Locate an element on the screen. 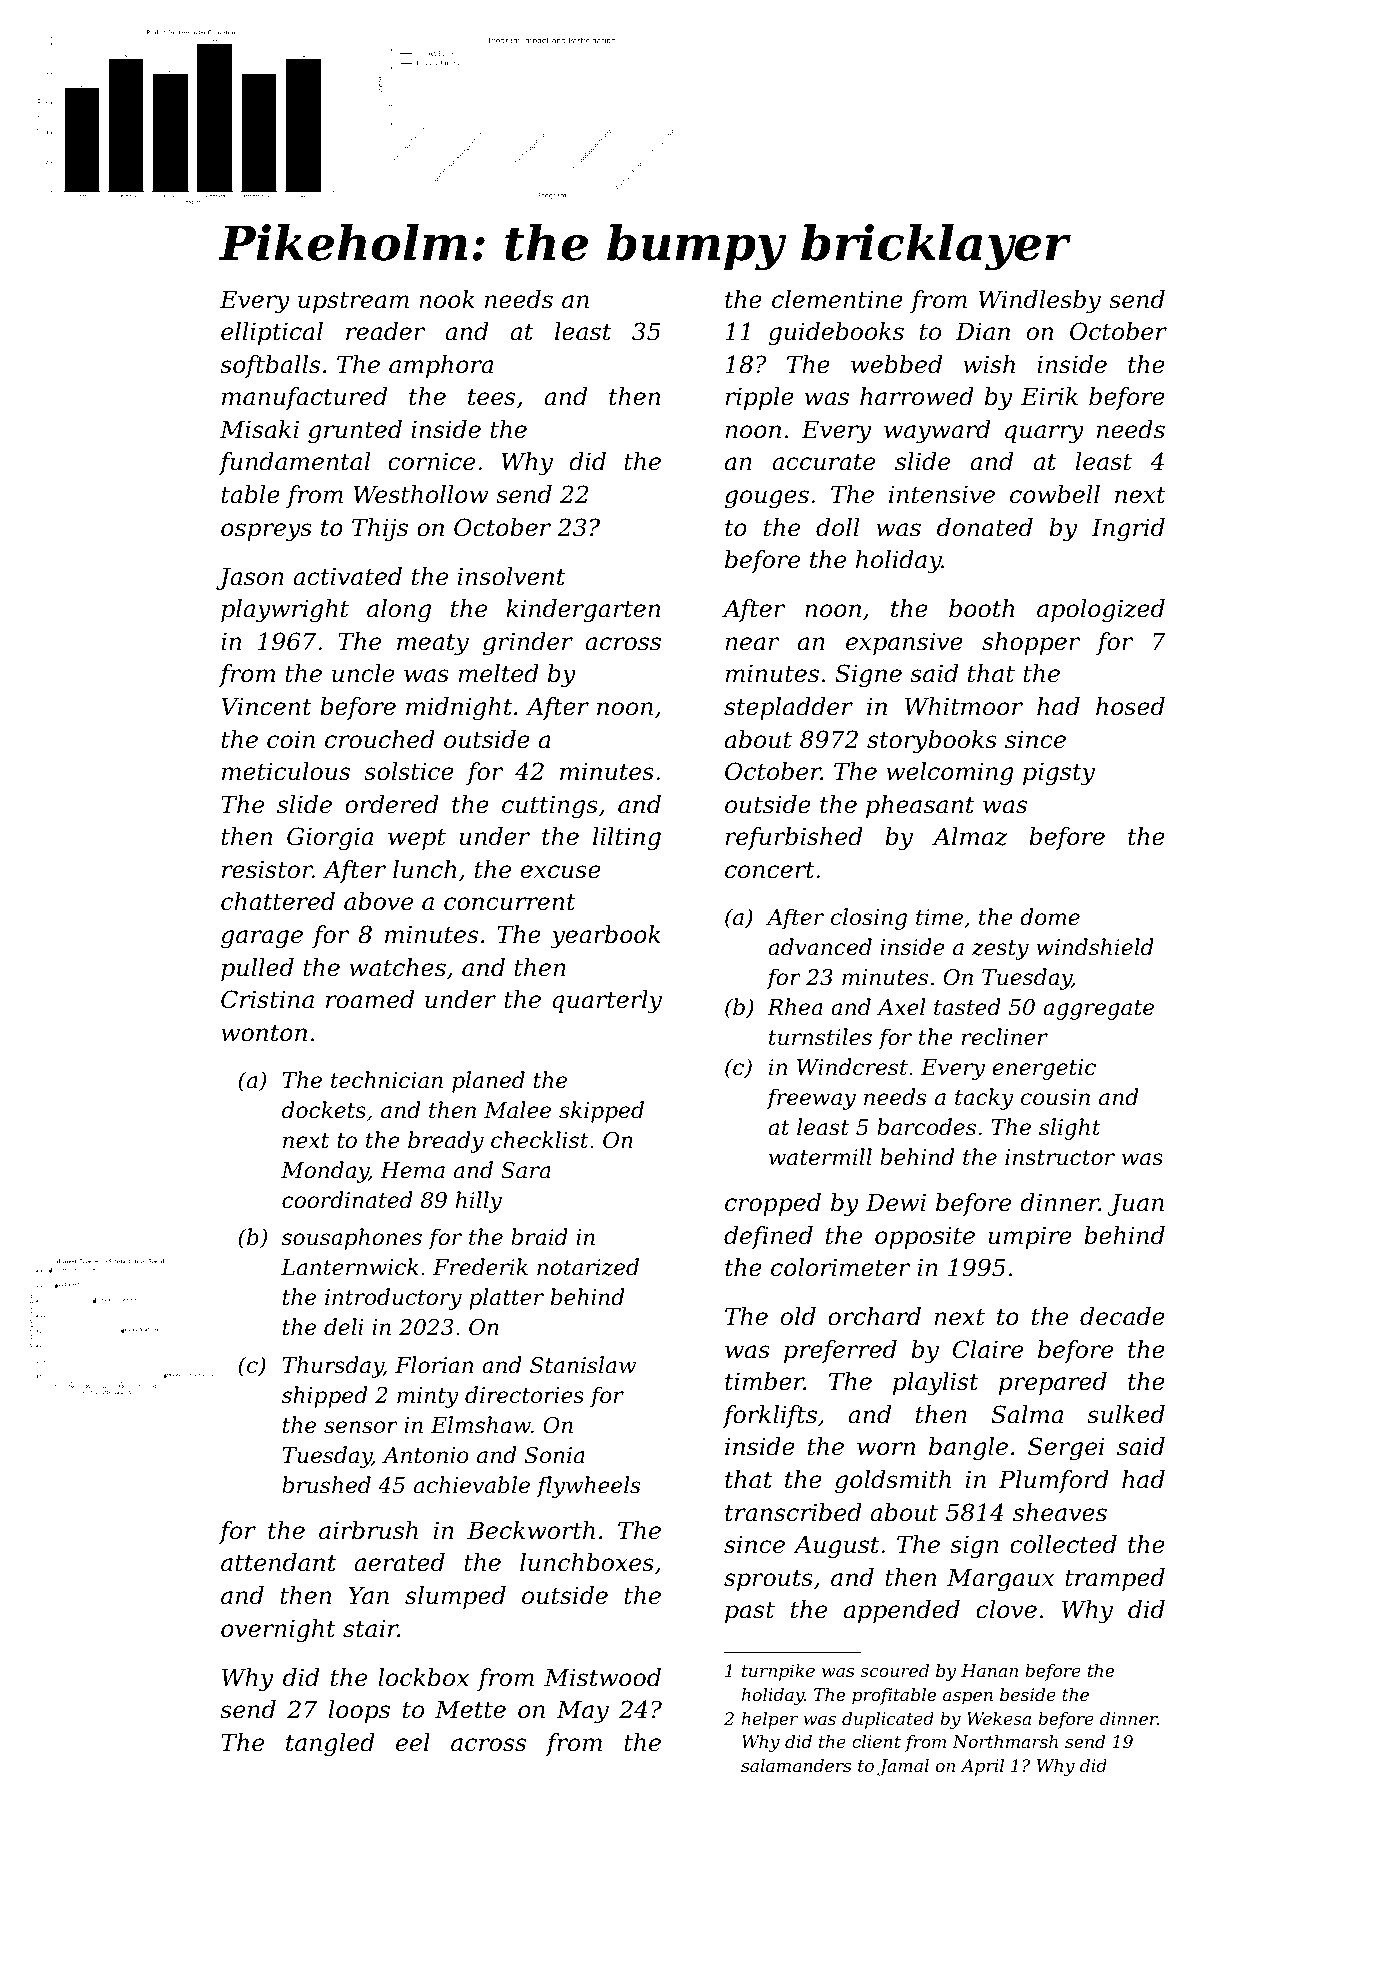  cropped is located at coordinates (773, 1204).
